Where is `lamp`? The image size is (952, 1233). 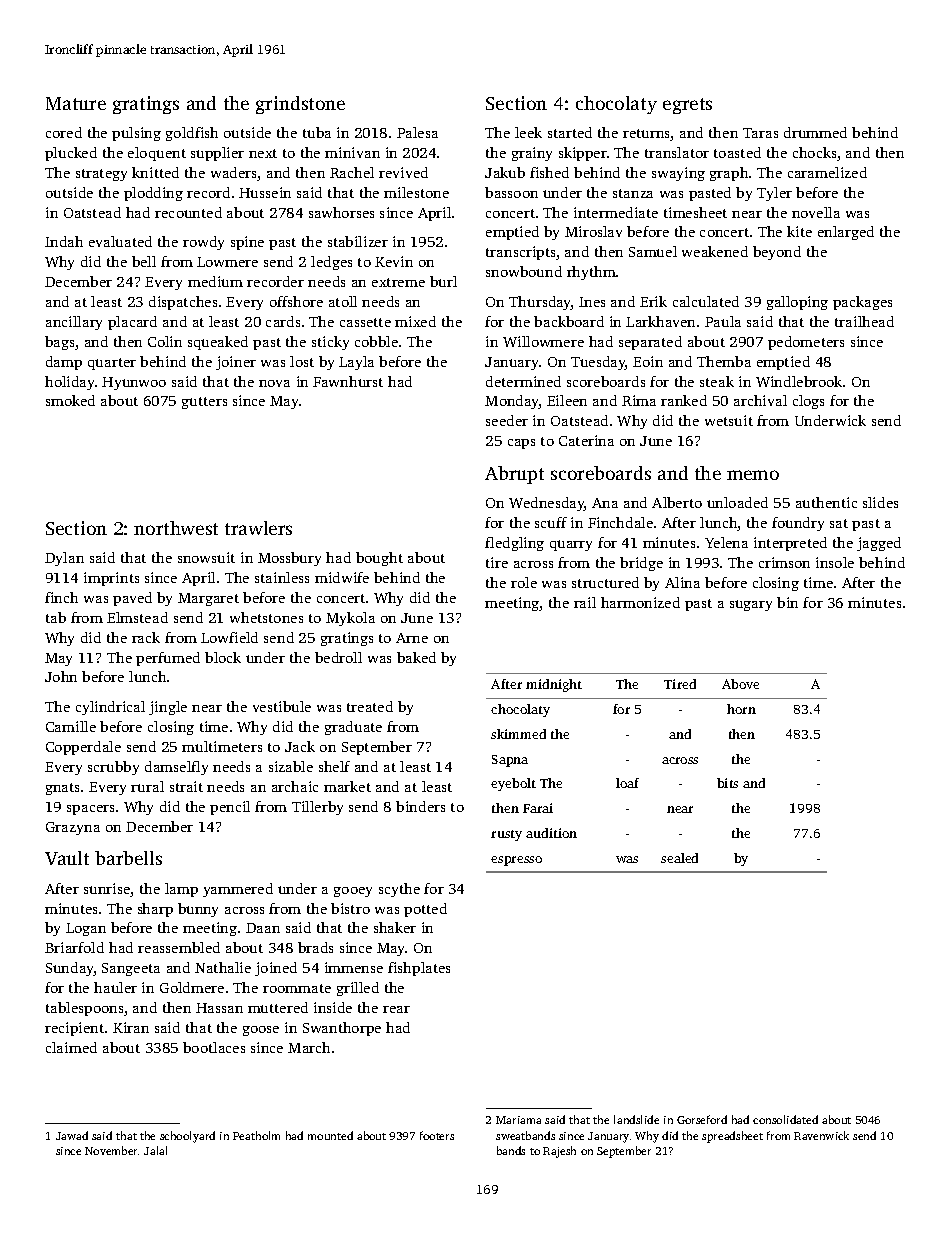 lamp is located at coordinates (181, 890).
